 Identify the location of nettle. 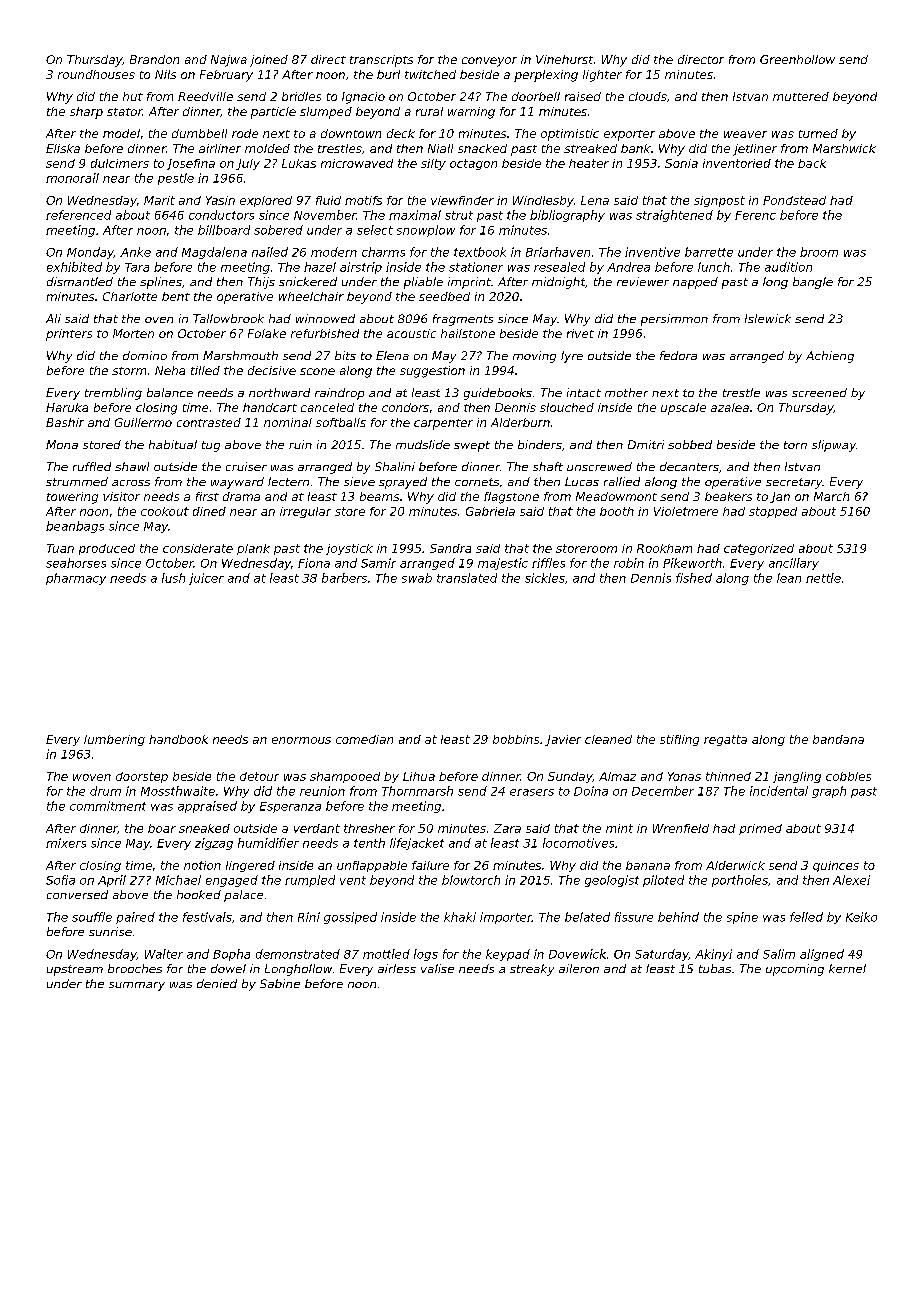
(823, 578).
